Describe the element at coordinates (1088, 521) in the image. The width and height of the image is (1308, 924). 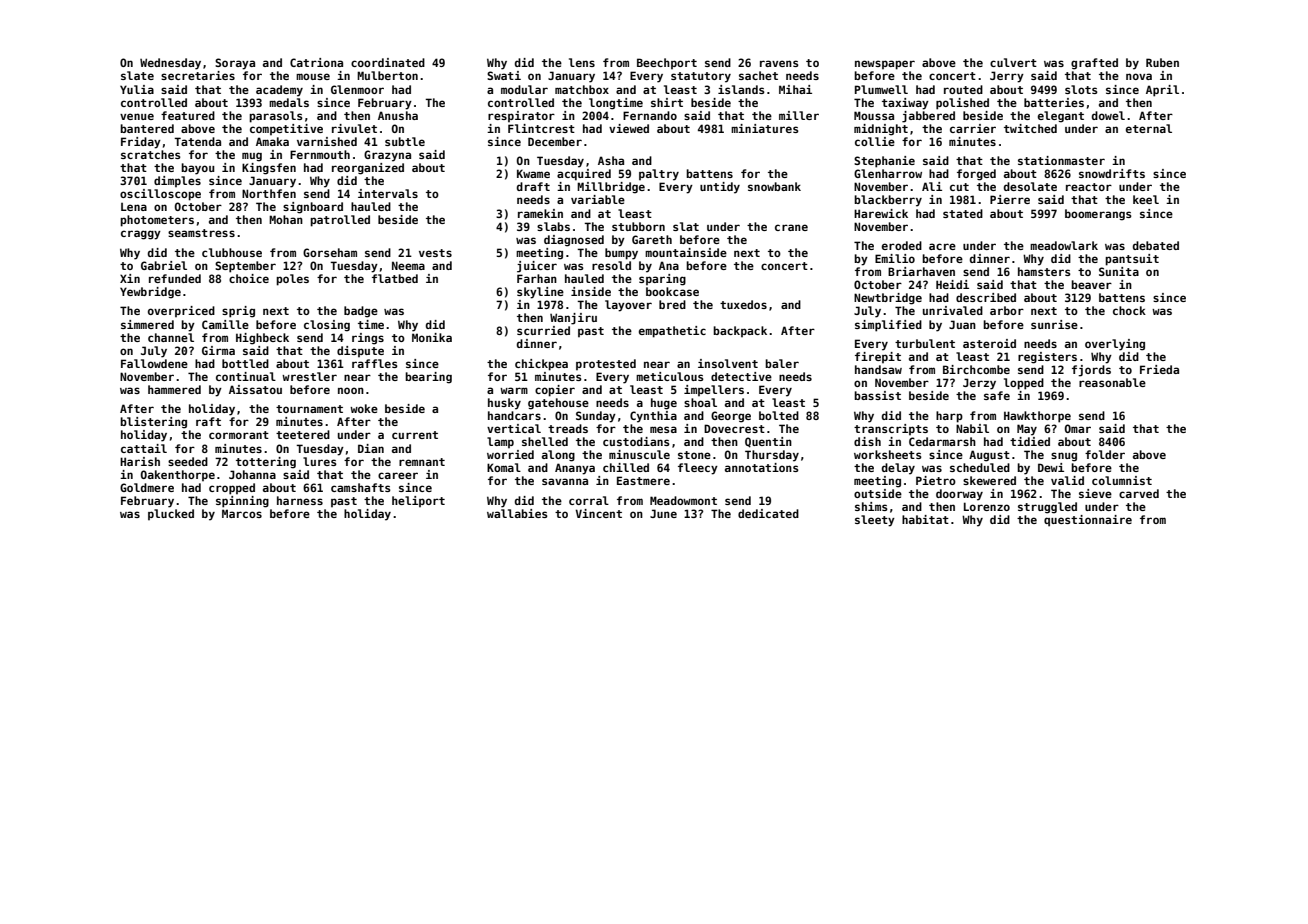
I see `questionnaire` at that location.
